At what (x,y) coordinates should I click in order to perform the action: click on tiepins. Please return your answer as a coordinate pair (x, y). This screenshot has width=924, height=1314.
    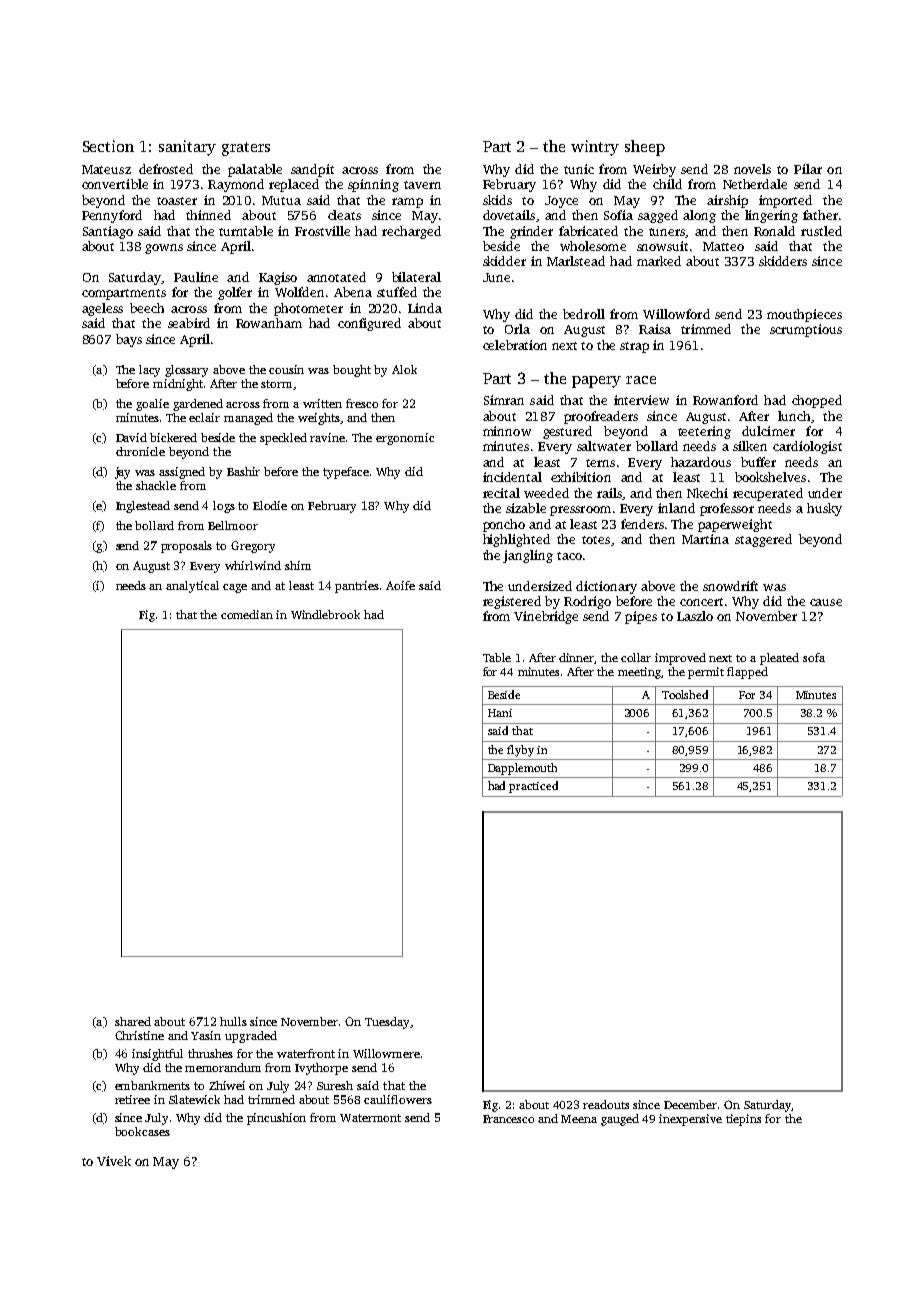
    Looking at the image, I should click on (743, 1120).
